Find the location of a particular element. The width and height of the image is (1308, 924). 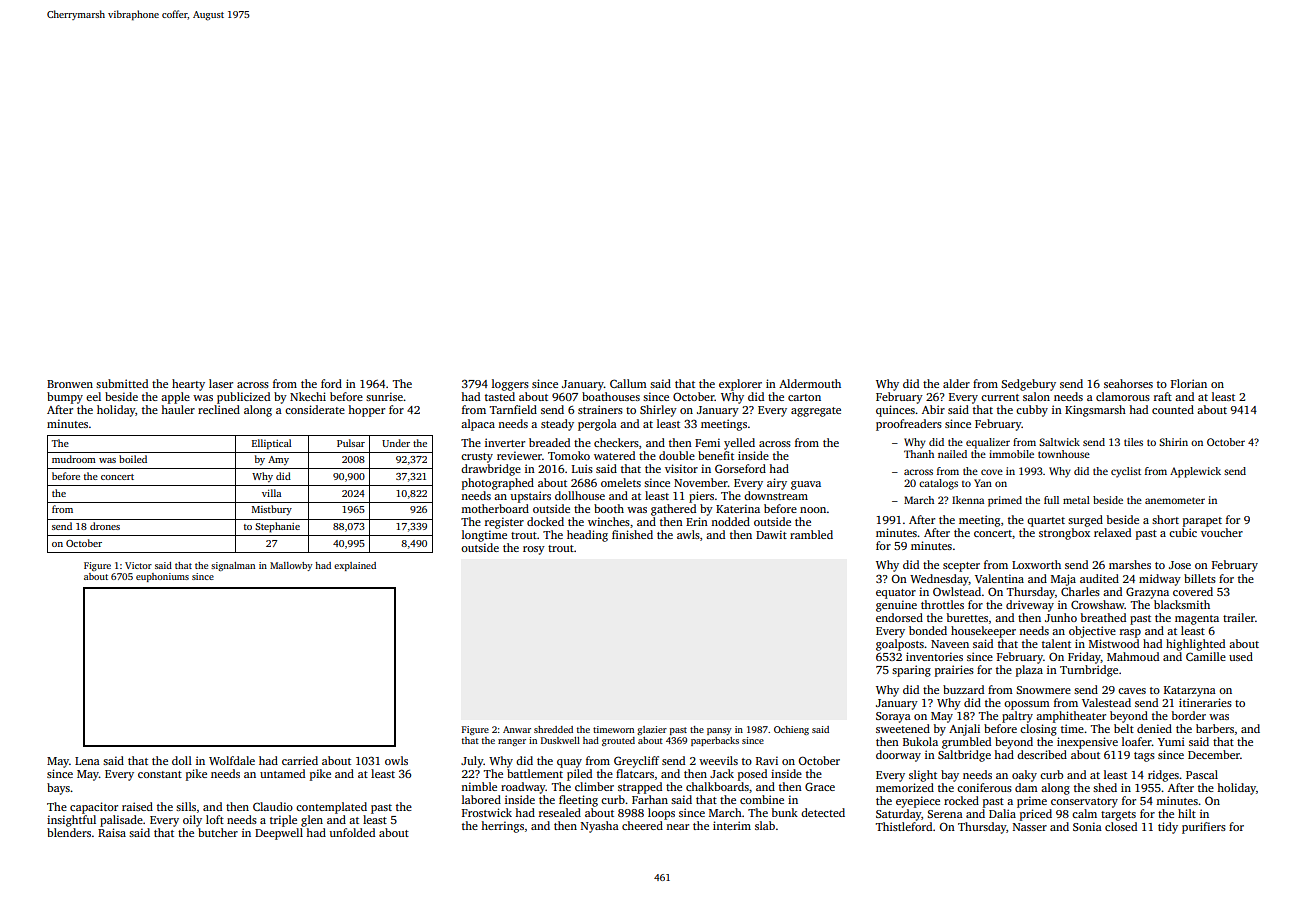

tags is located at coordinates (1144, 757).
